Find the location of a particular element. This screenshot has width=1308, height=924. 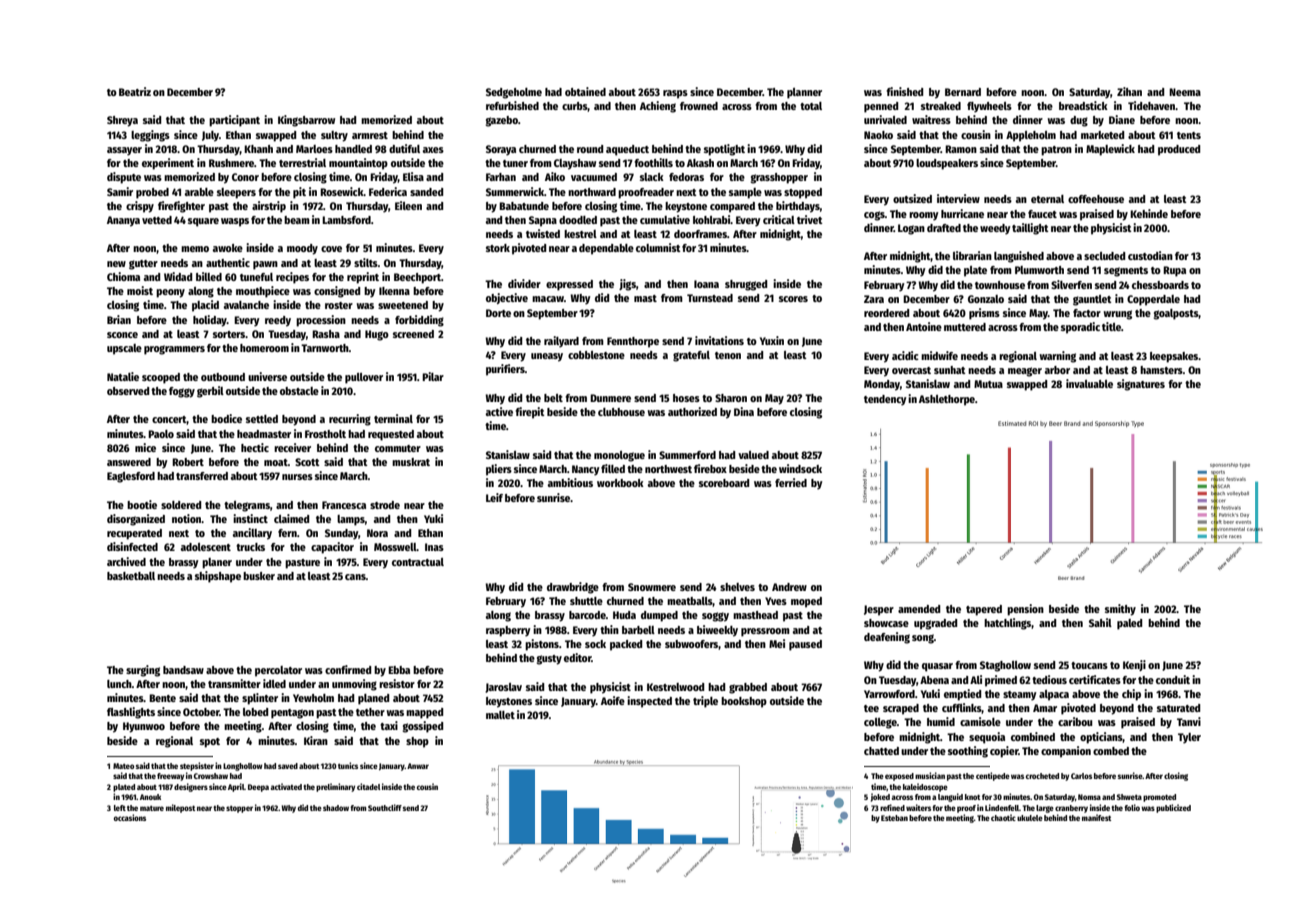

contractual is located at coordinates (418, 562).
